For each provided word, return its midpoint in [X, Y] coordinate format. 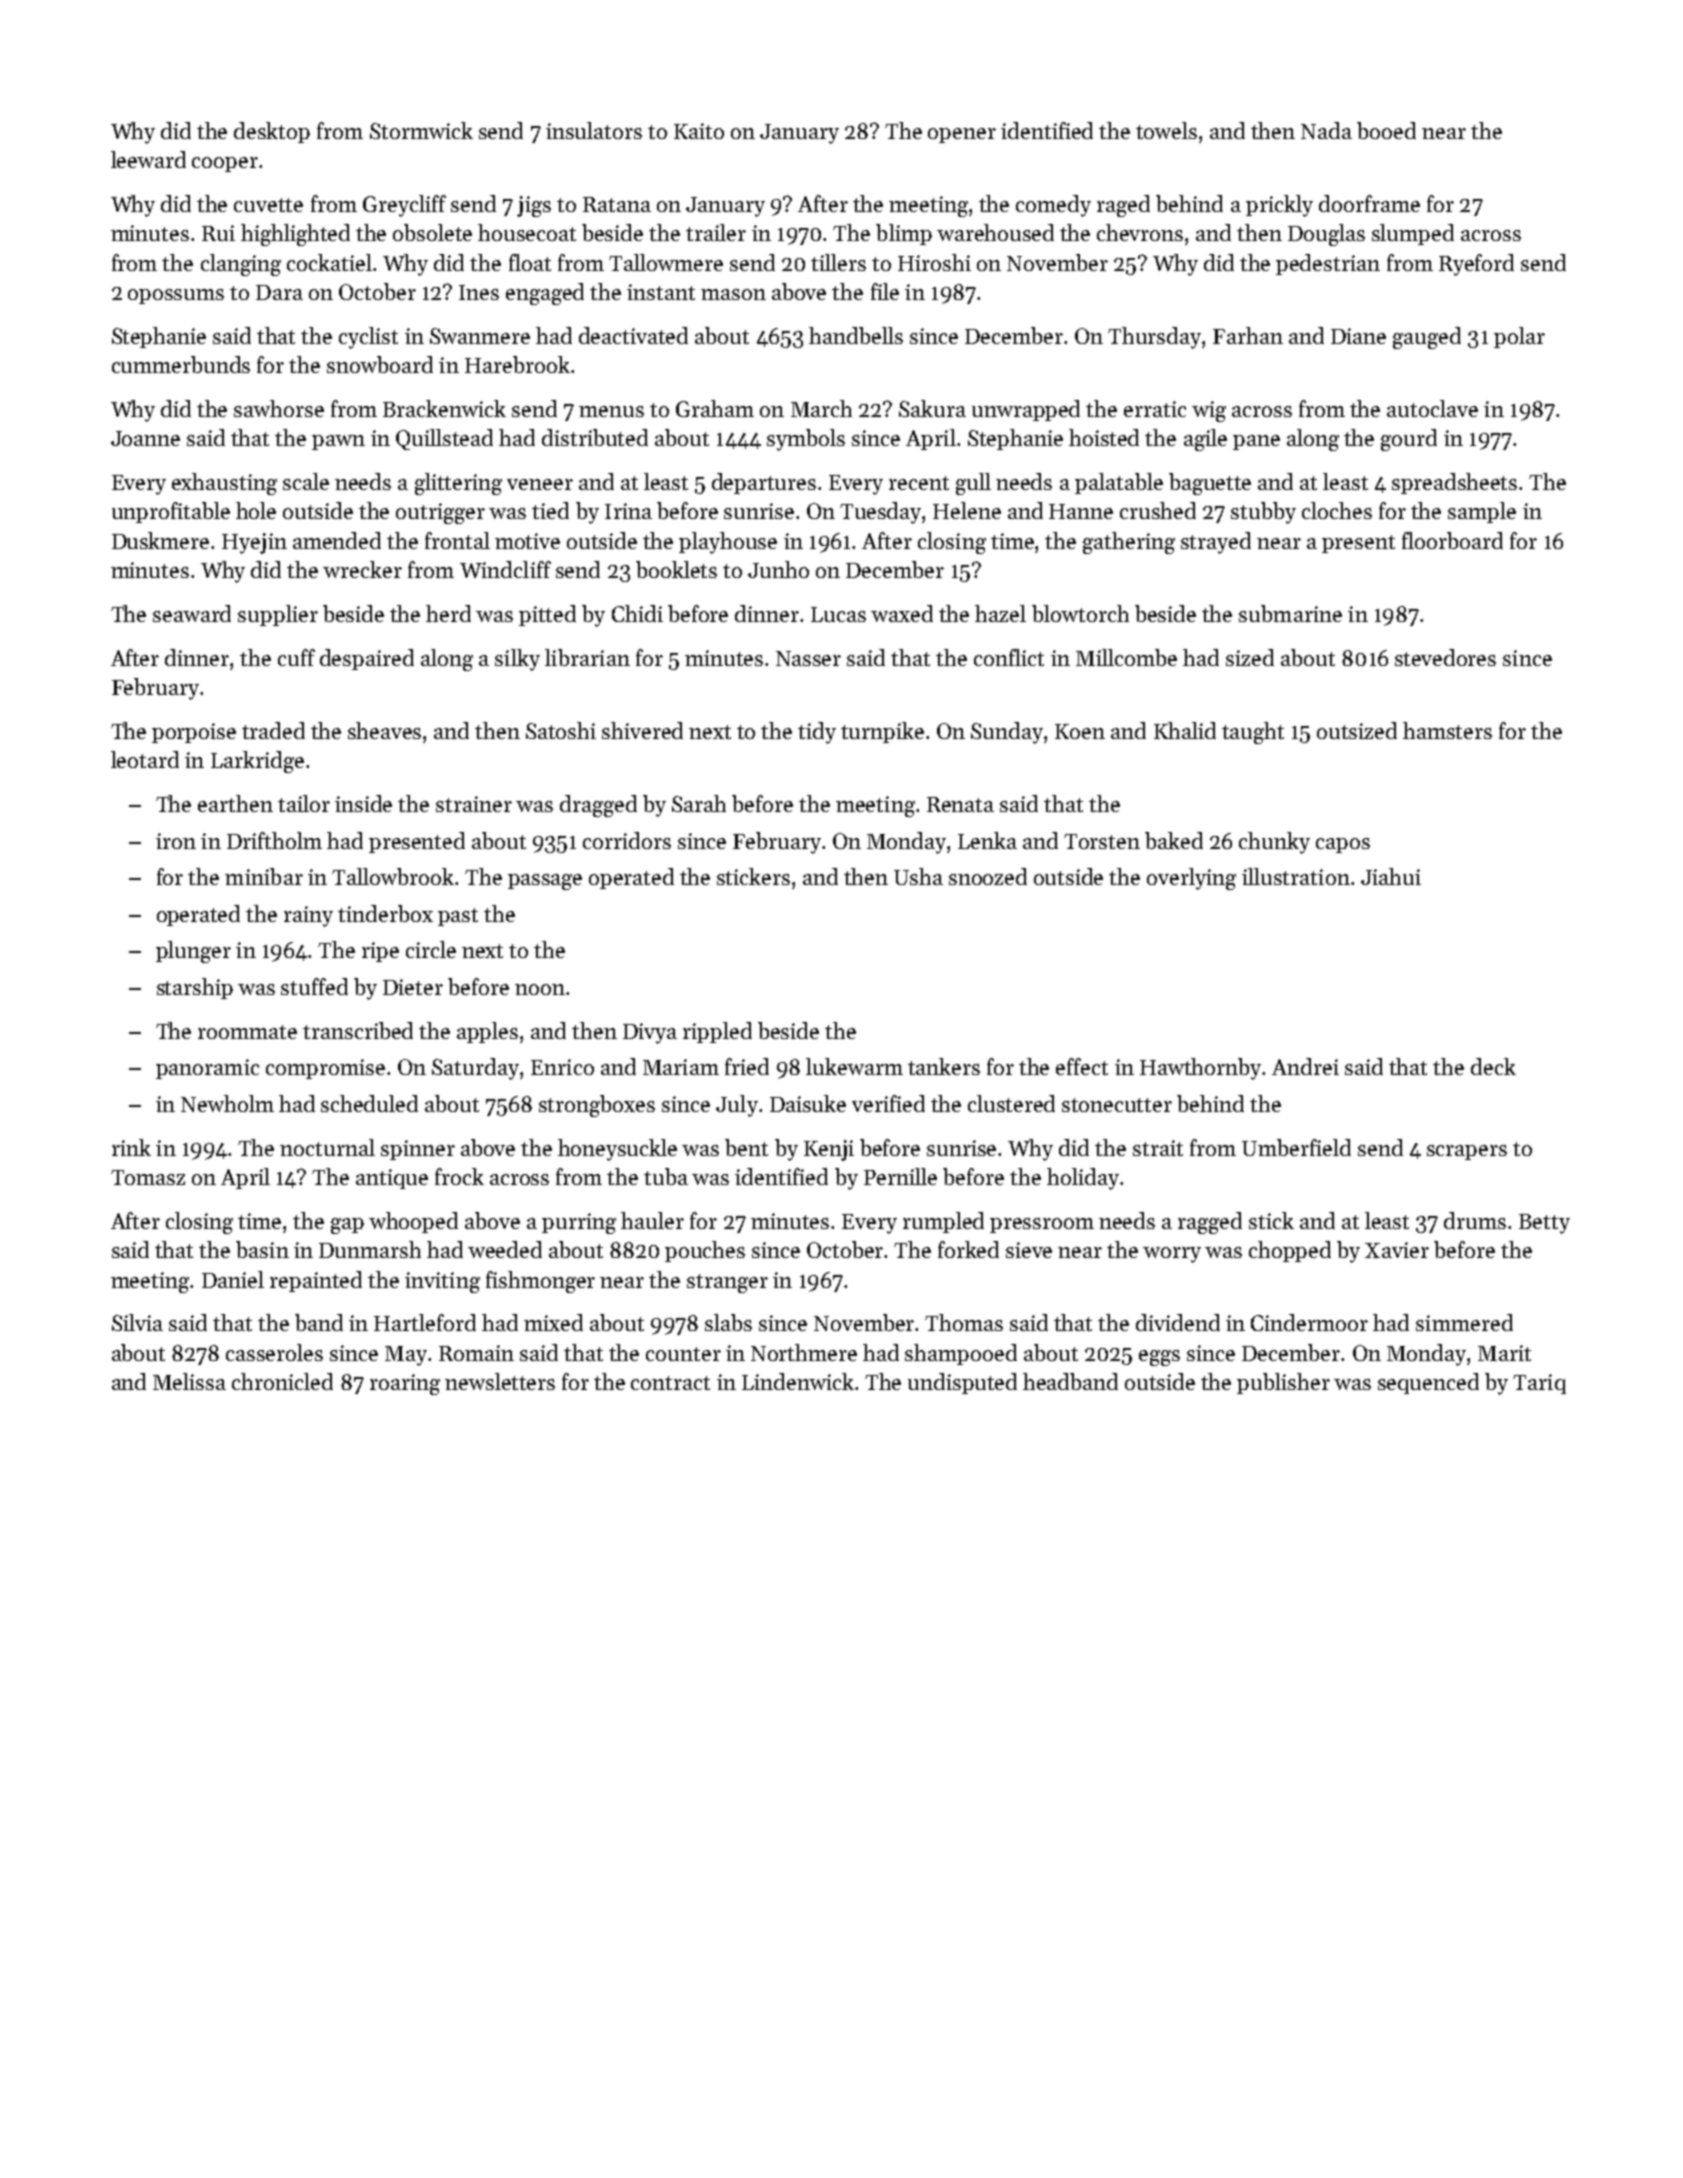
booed [1386, 130]
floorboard [1452, 540]
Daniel [233, 1279]
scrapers [1467, 1152]
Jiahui [1391, 876]
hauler [652, 1220]
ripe [380, 952]
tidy [817, 733]
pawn [338, 442]
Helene [967, 510]
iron [176, 841]
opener [962, 135]
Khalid [1185, 730]
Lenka [987, 840]
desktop [272, 132]
